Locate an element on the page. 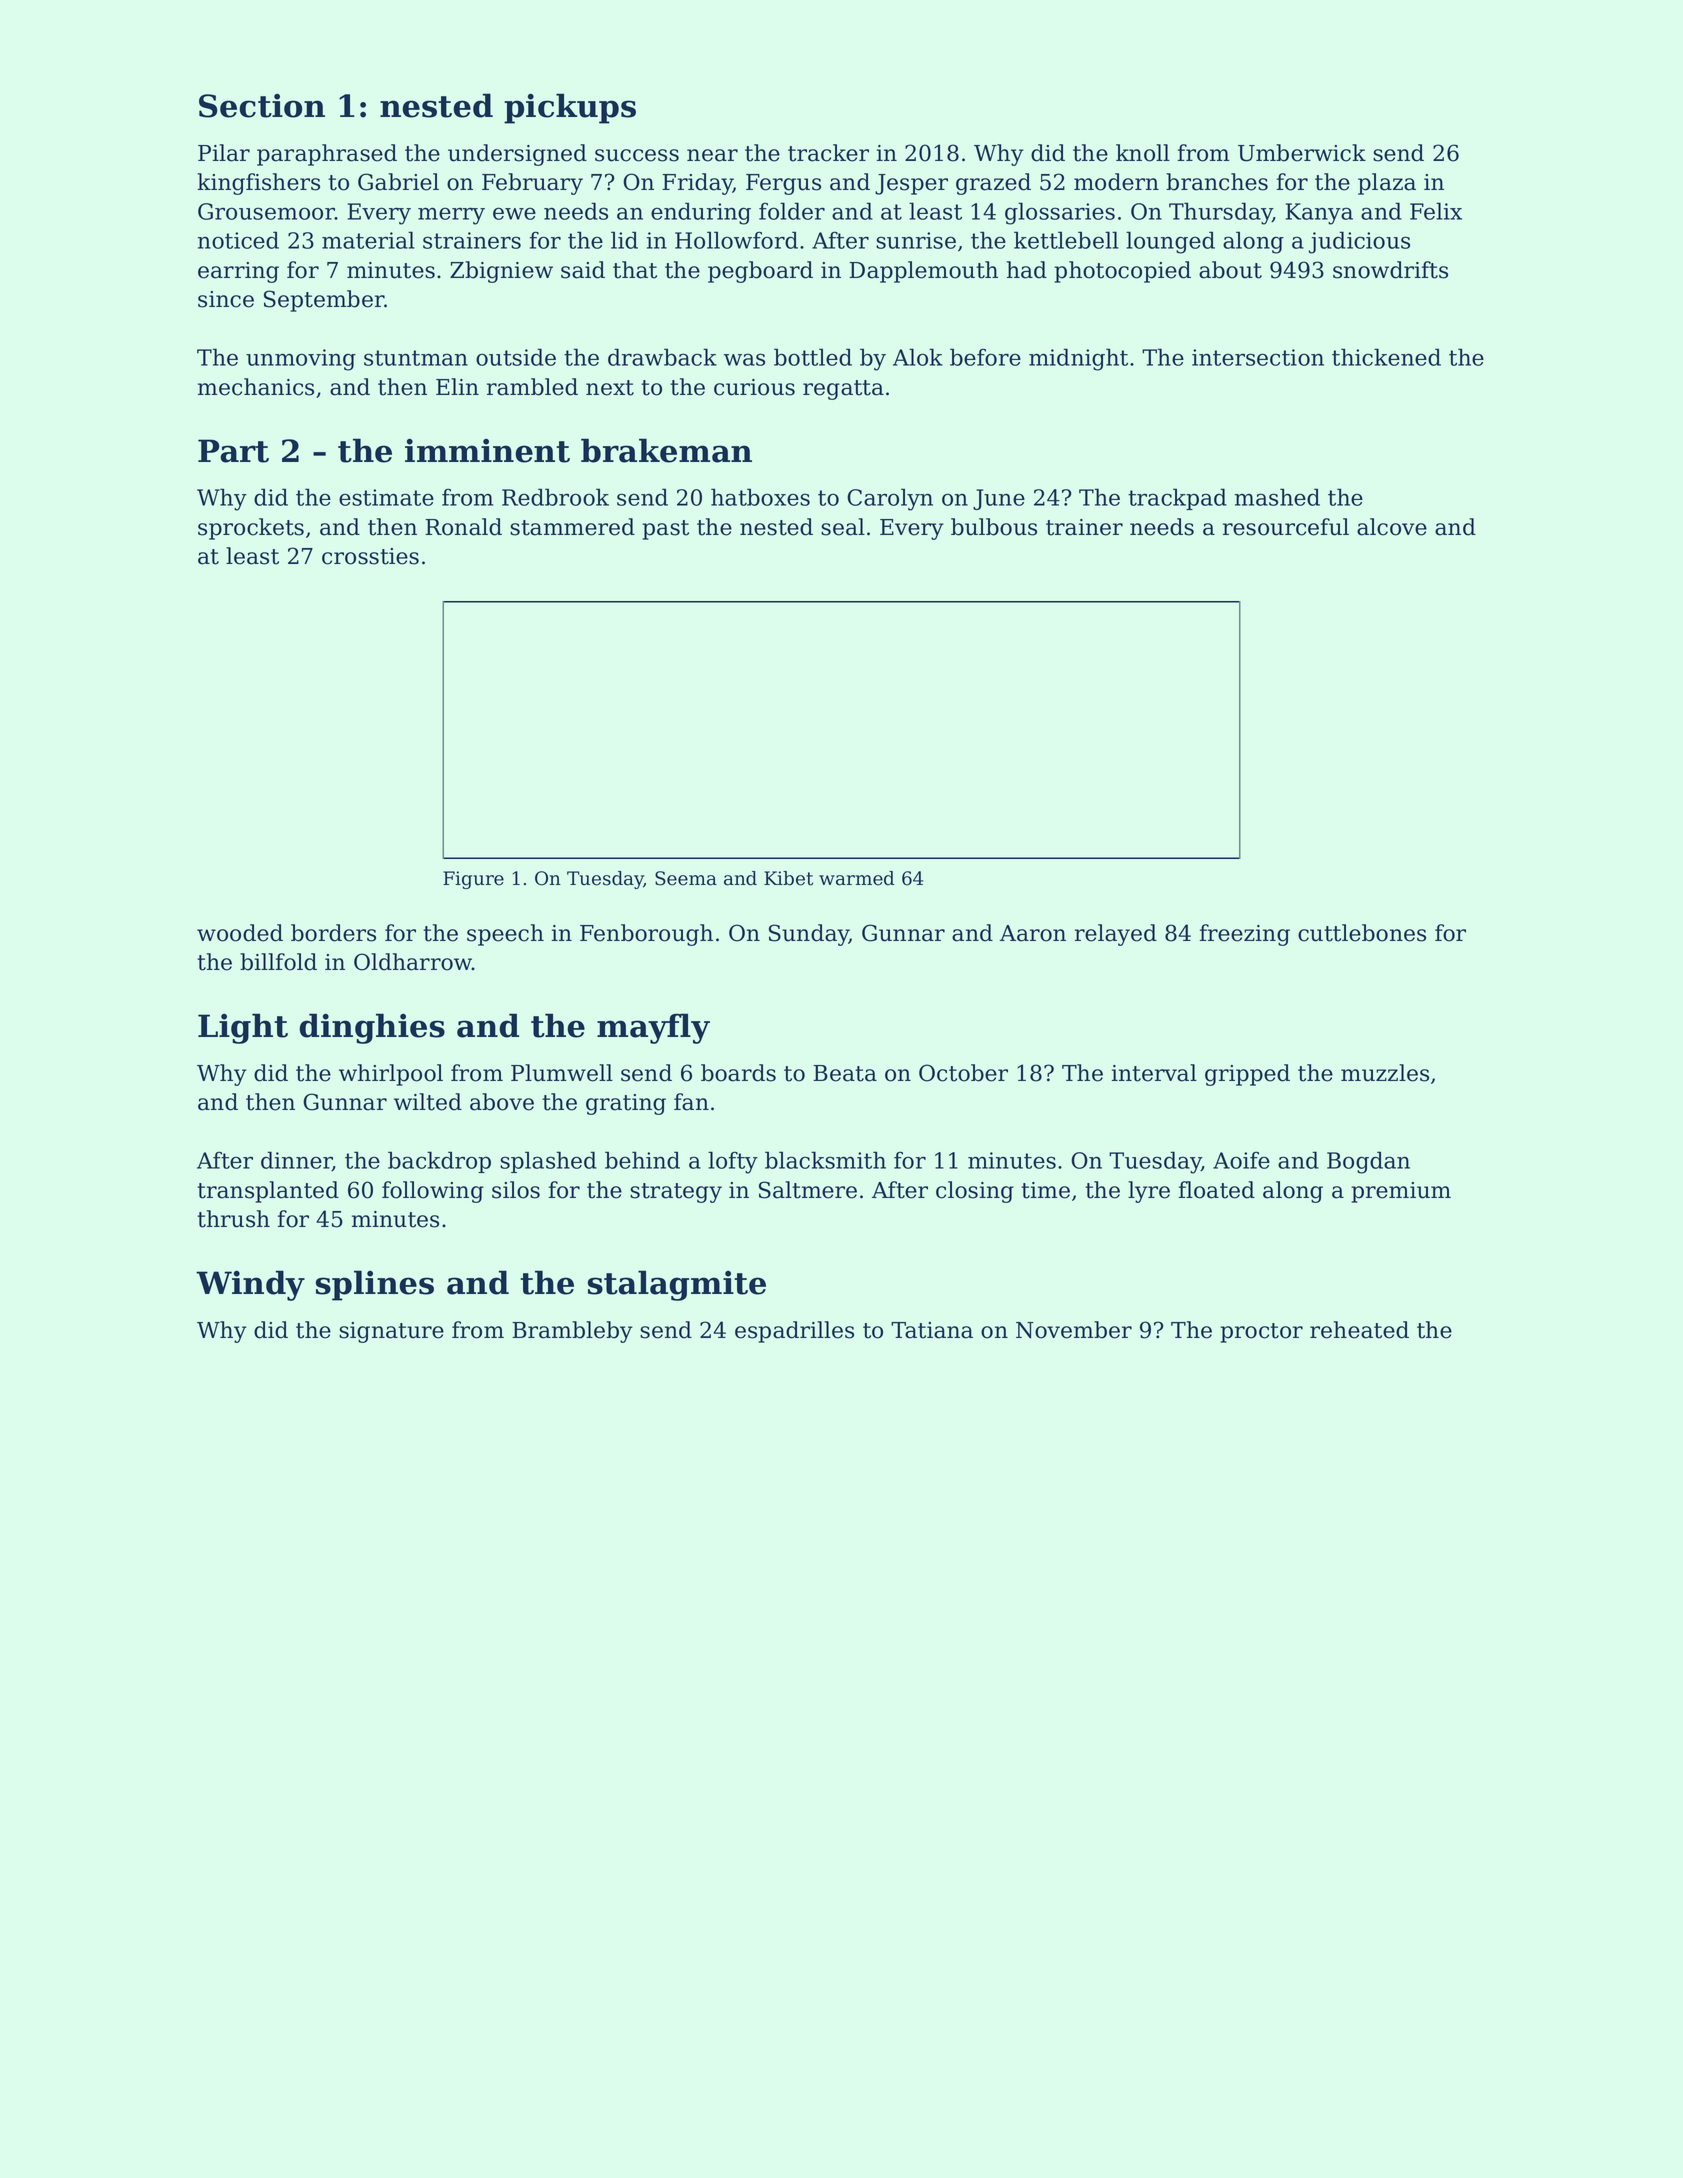 The image size is (1683, 2178). Oldharrow is located at coordinates (413, 962).
